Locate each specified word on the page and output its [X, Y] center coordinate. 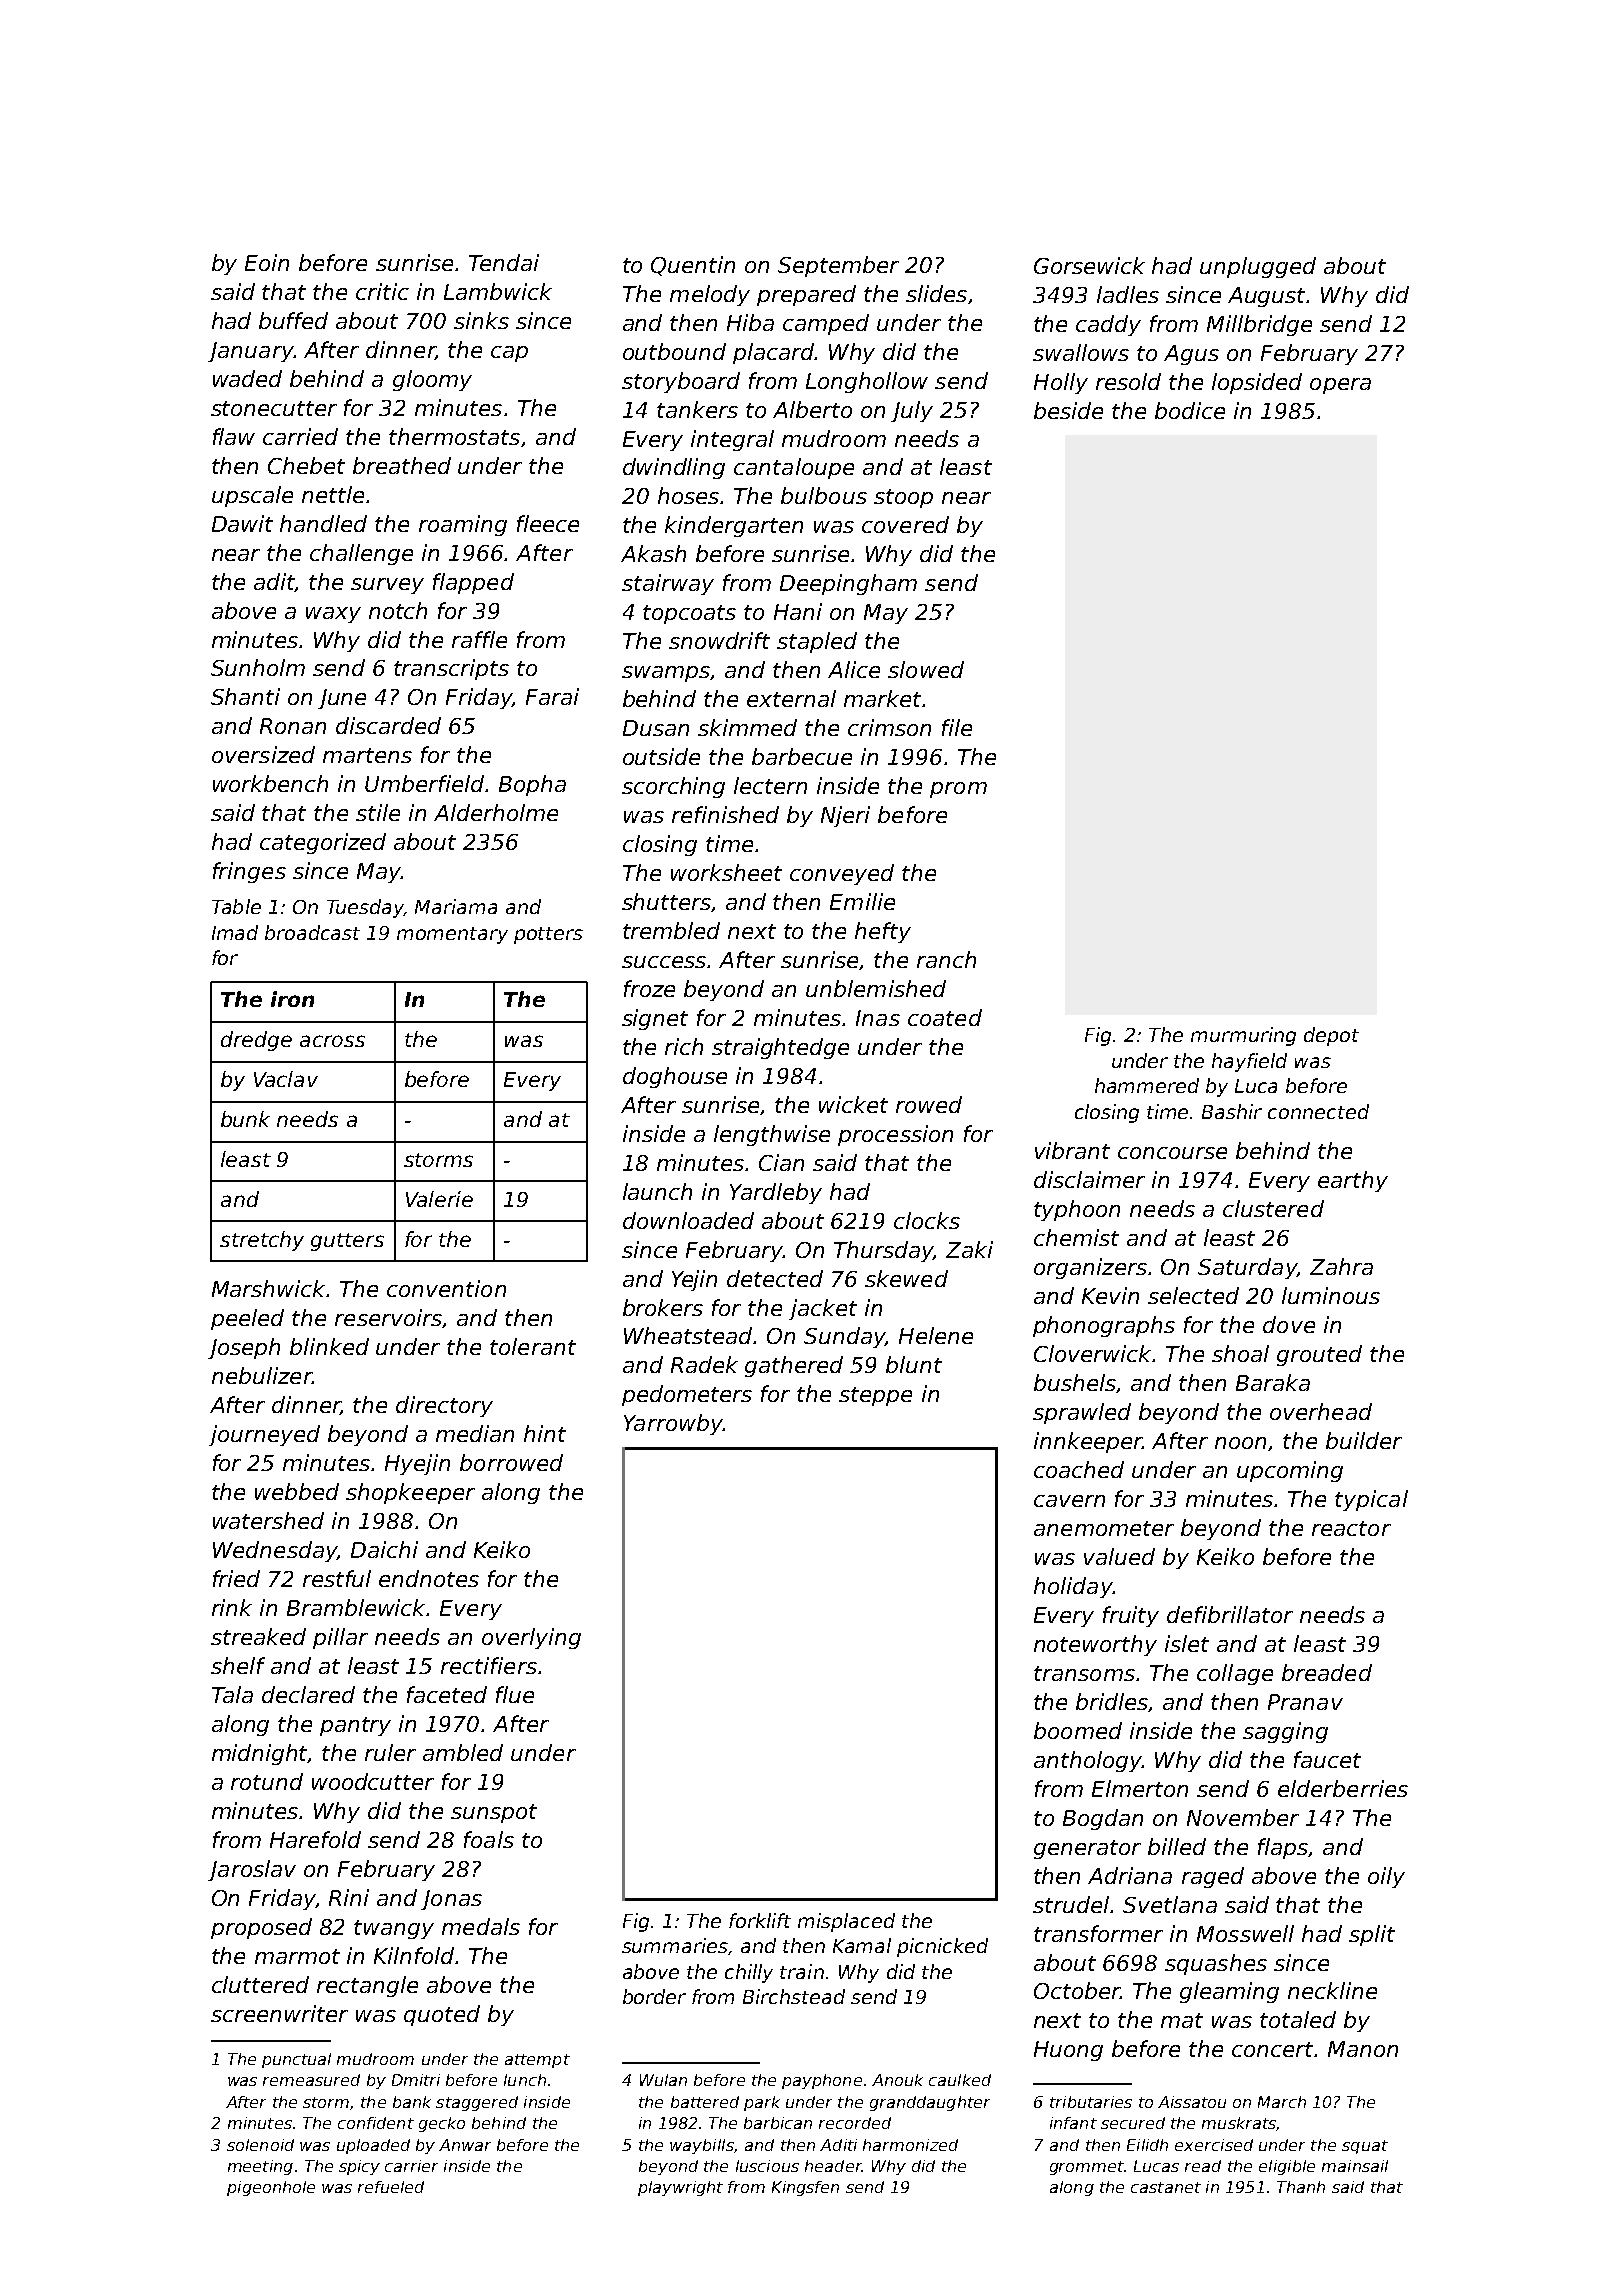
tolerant [533, 1346]
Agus [1191, 355]
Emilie [862, 901]
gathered [794, 1366]
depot [1331, 1036]
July [912, 411]
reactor [1351, 1528]
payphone [822, 2081]
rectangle [367, 1986]
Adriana [1130, 1875]
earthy [1353, 1181]
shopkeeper [410, 1493]
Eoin [267, 262]
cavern [1069, 1501]
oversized [263, 754]
